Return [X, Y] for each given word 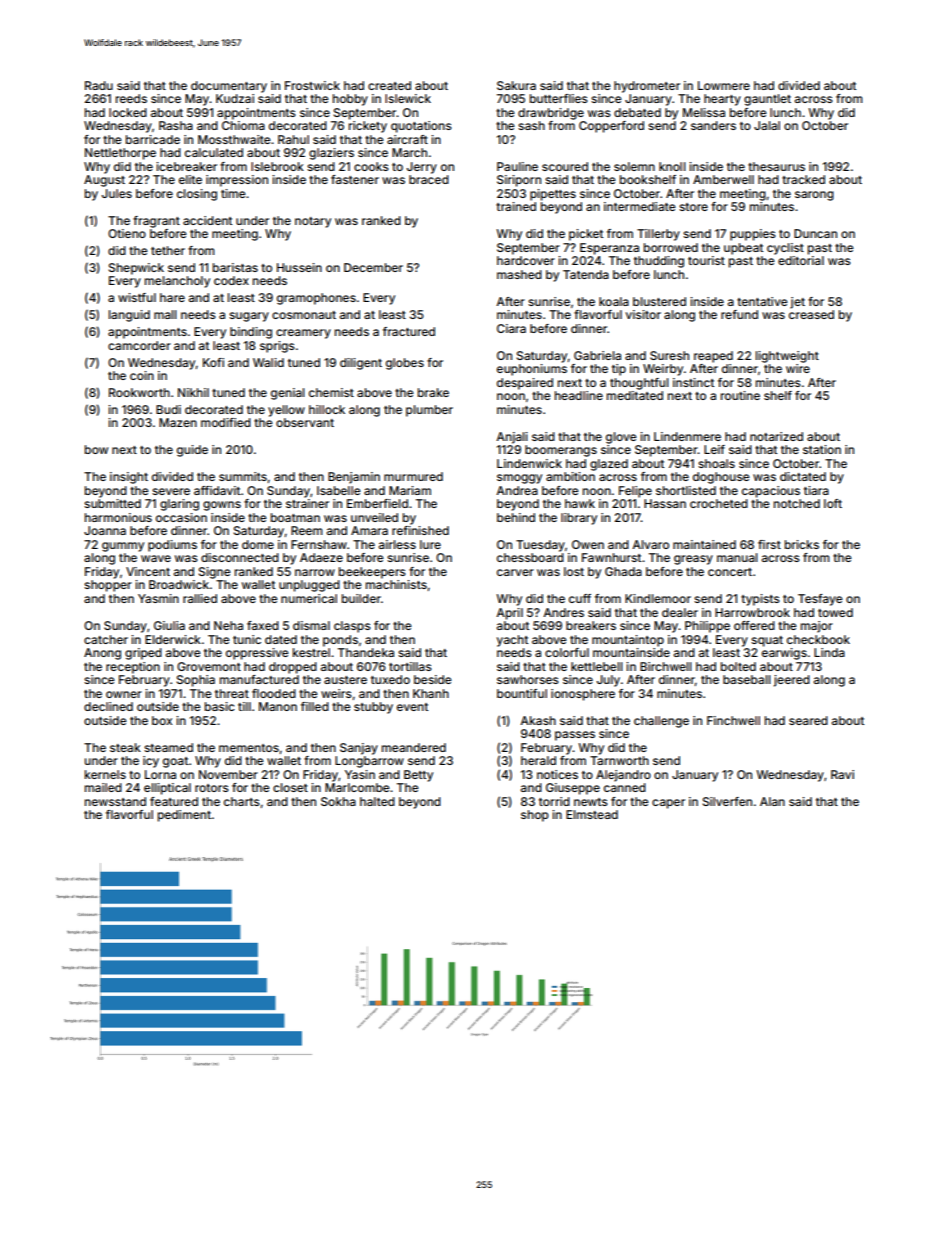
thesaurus [776, 166]
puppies [753, 235]
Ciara [511, 328]
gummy [123, 547]
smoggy [519, 479]
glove [621, 438]
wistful [137, 297]
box [162, 720]
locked [128, 112]
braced [429, 179]
